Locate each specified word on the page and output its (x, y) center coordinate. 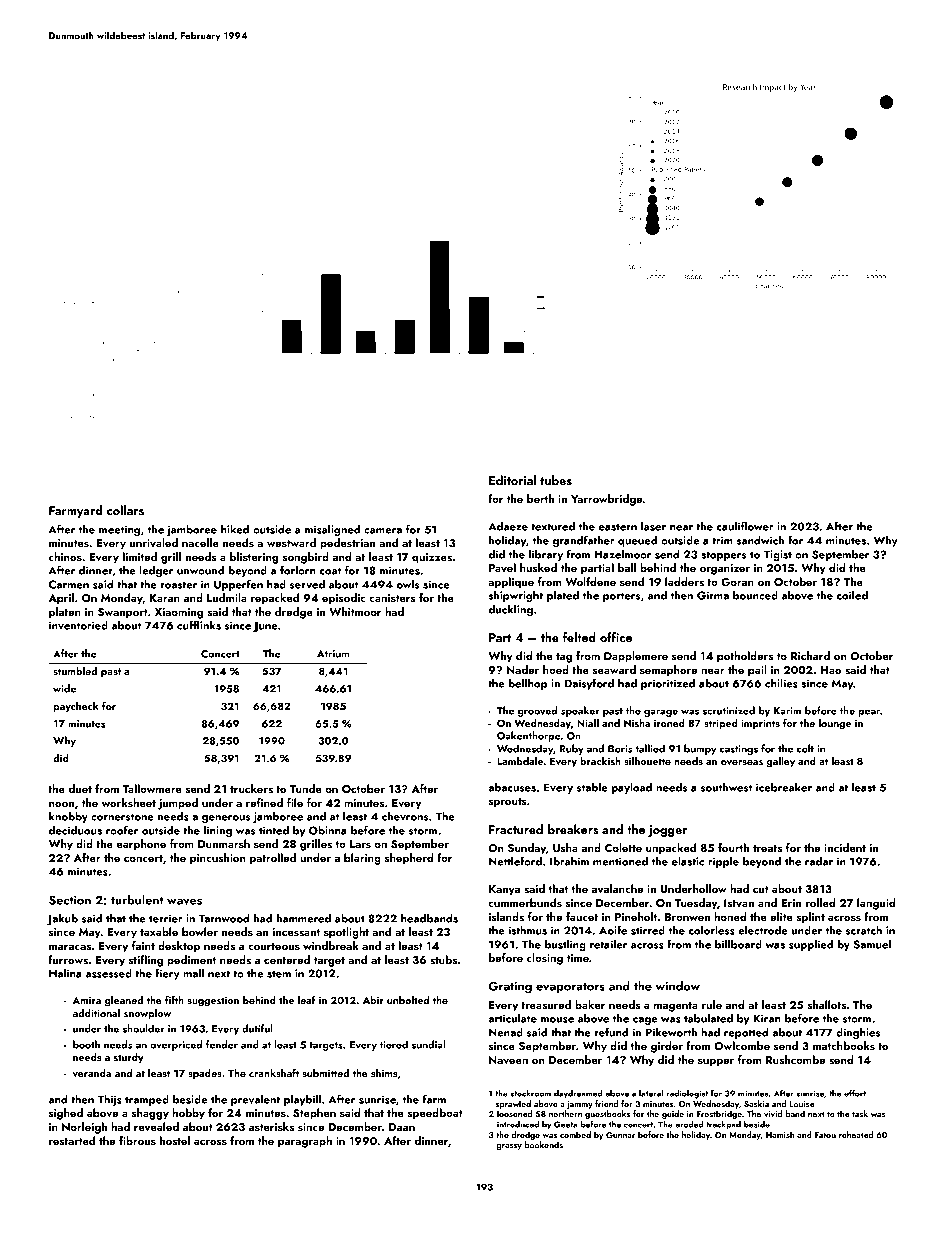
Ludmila (227, 597)
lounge (835, 724)
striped (721, 724)
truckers (251, 788)
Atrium (333, 654)
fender (222, 1044)
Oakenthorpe (529, 736)
